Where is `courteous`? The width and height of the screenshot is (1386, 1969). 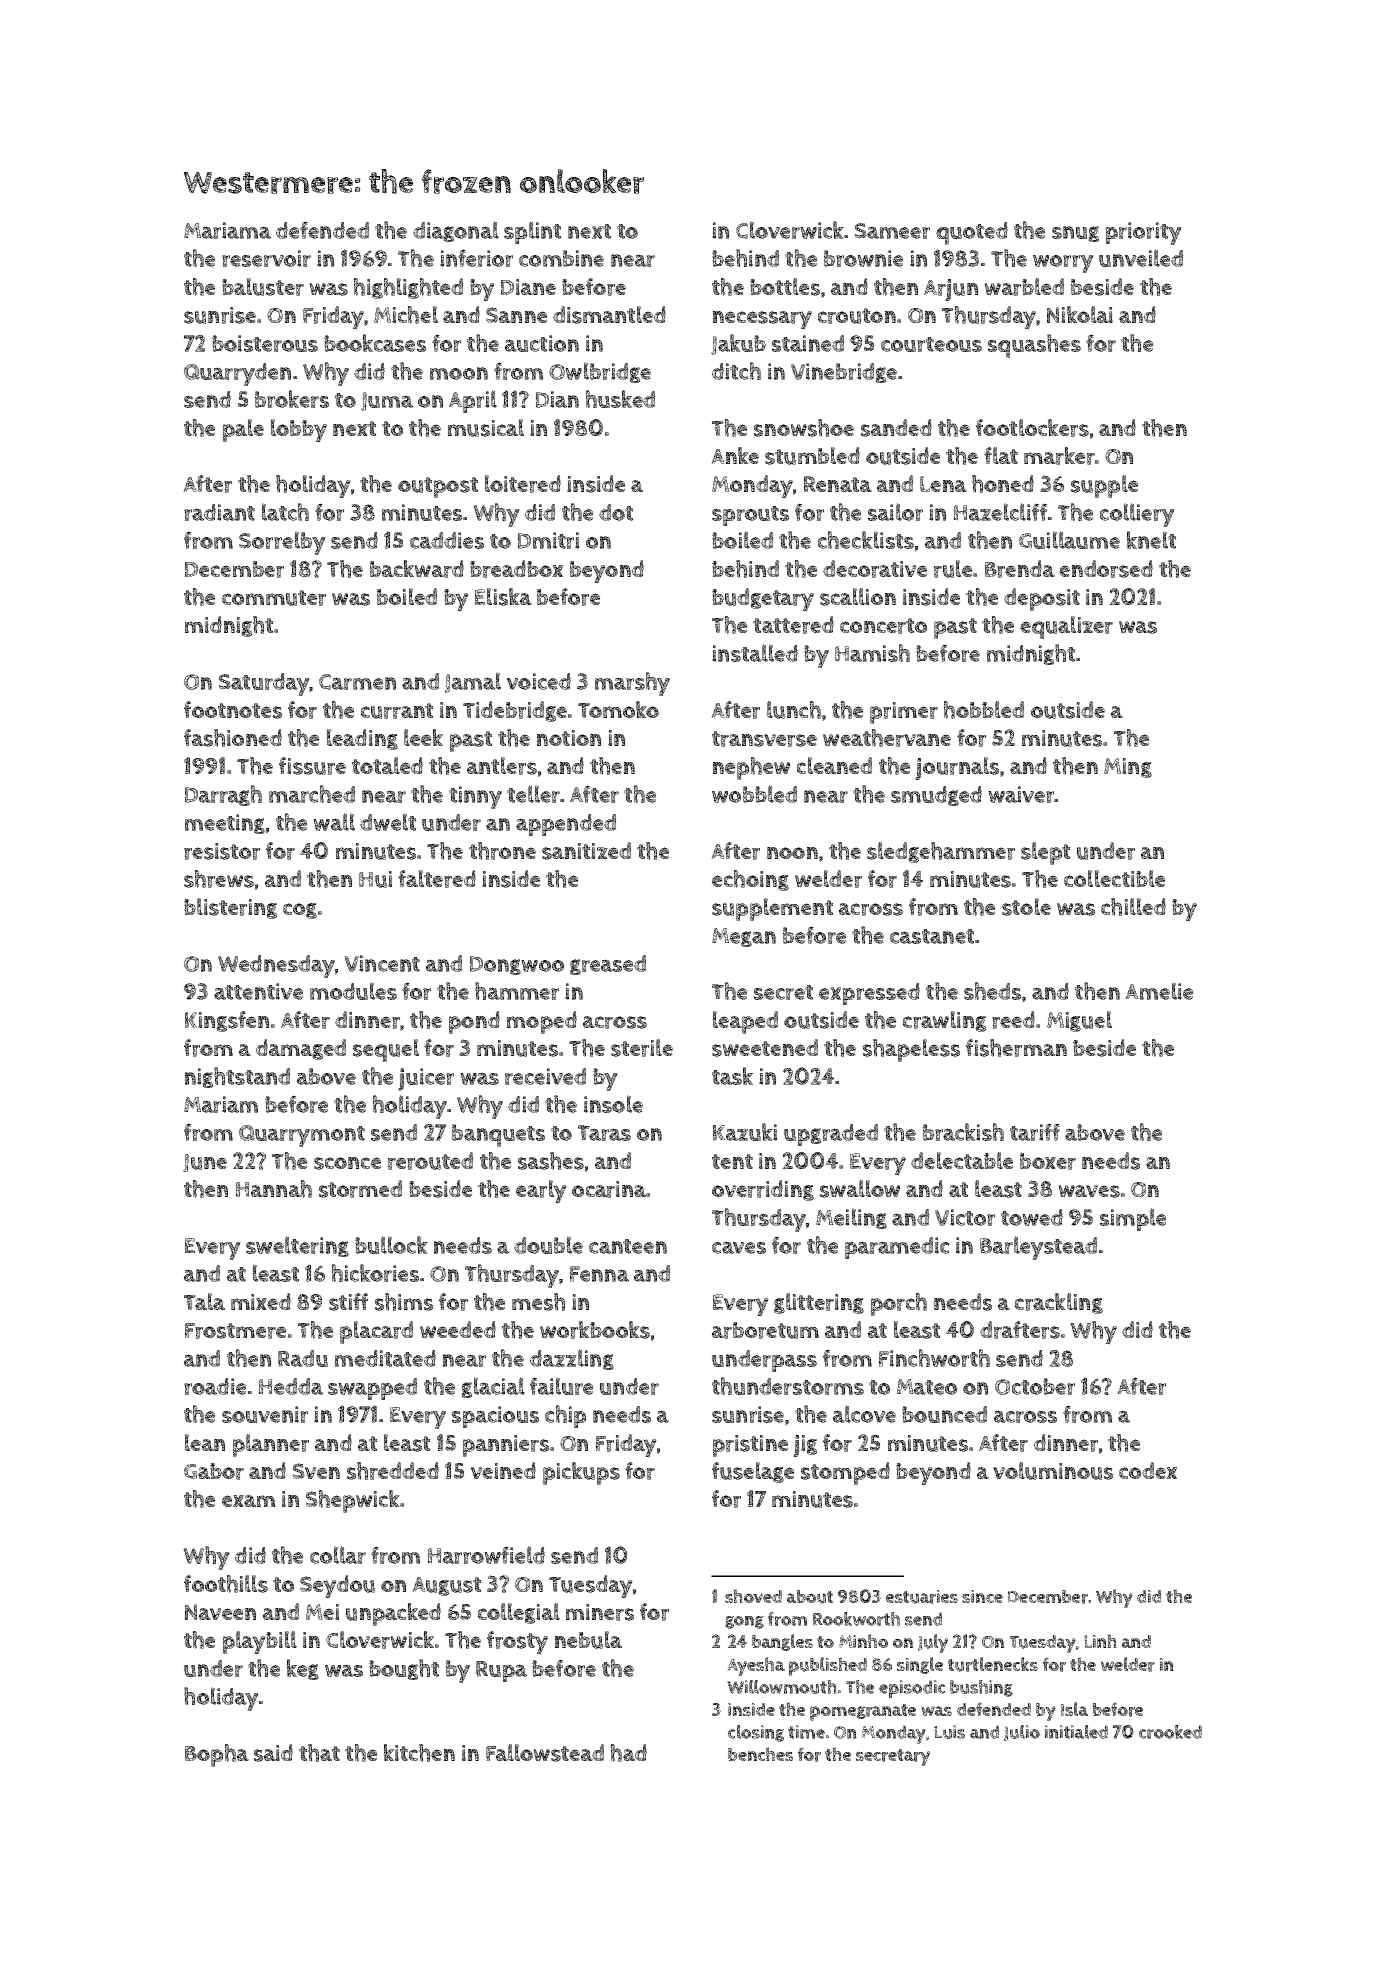
courteous is located at coordinates (931, 344).
